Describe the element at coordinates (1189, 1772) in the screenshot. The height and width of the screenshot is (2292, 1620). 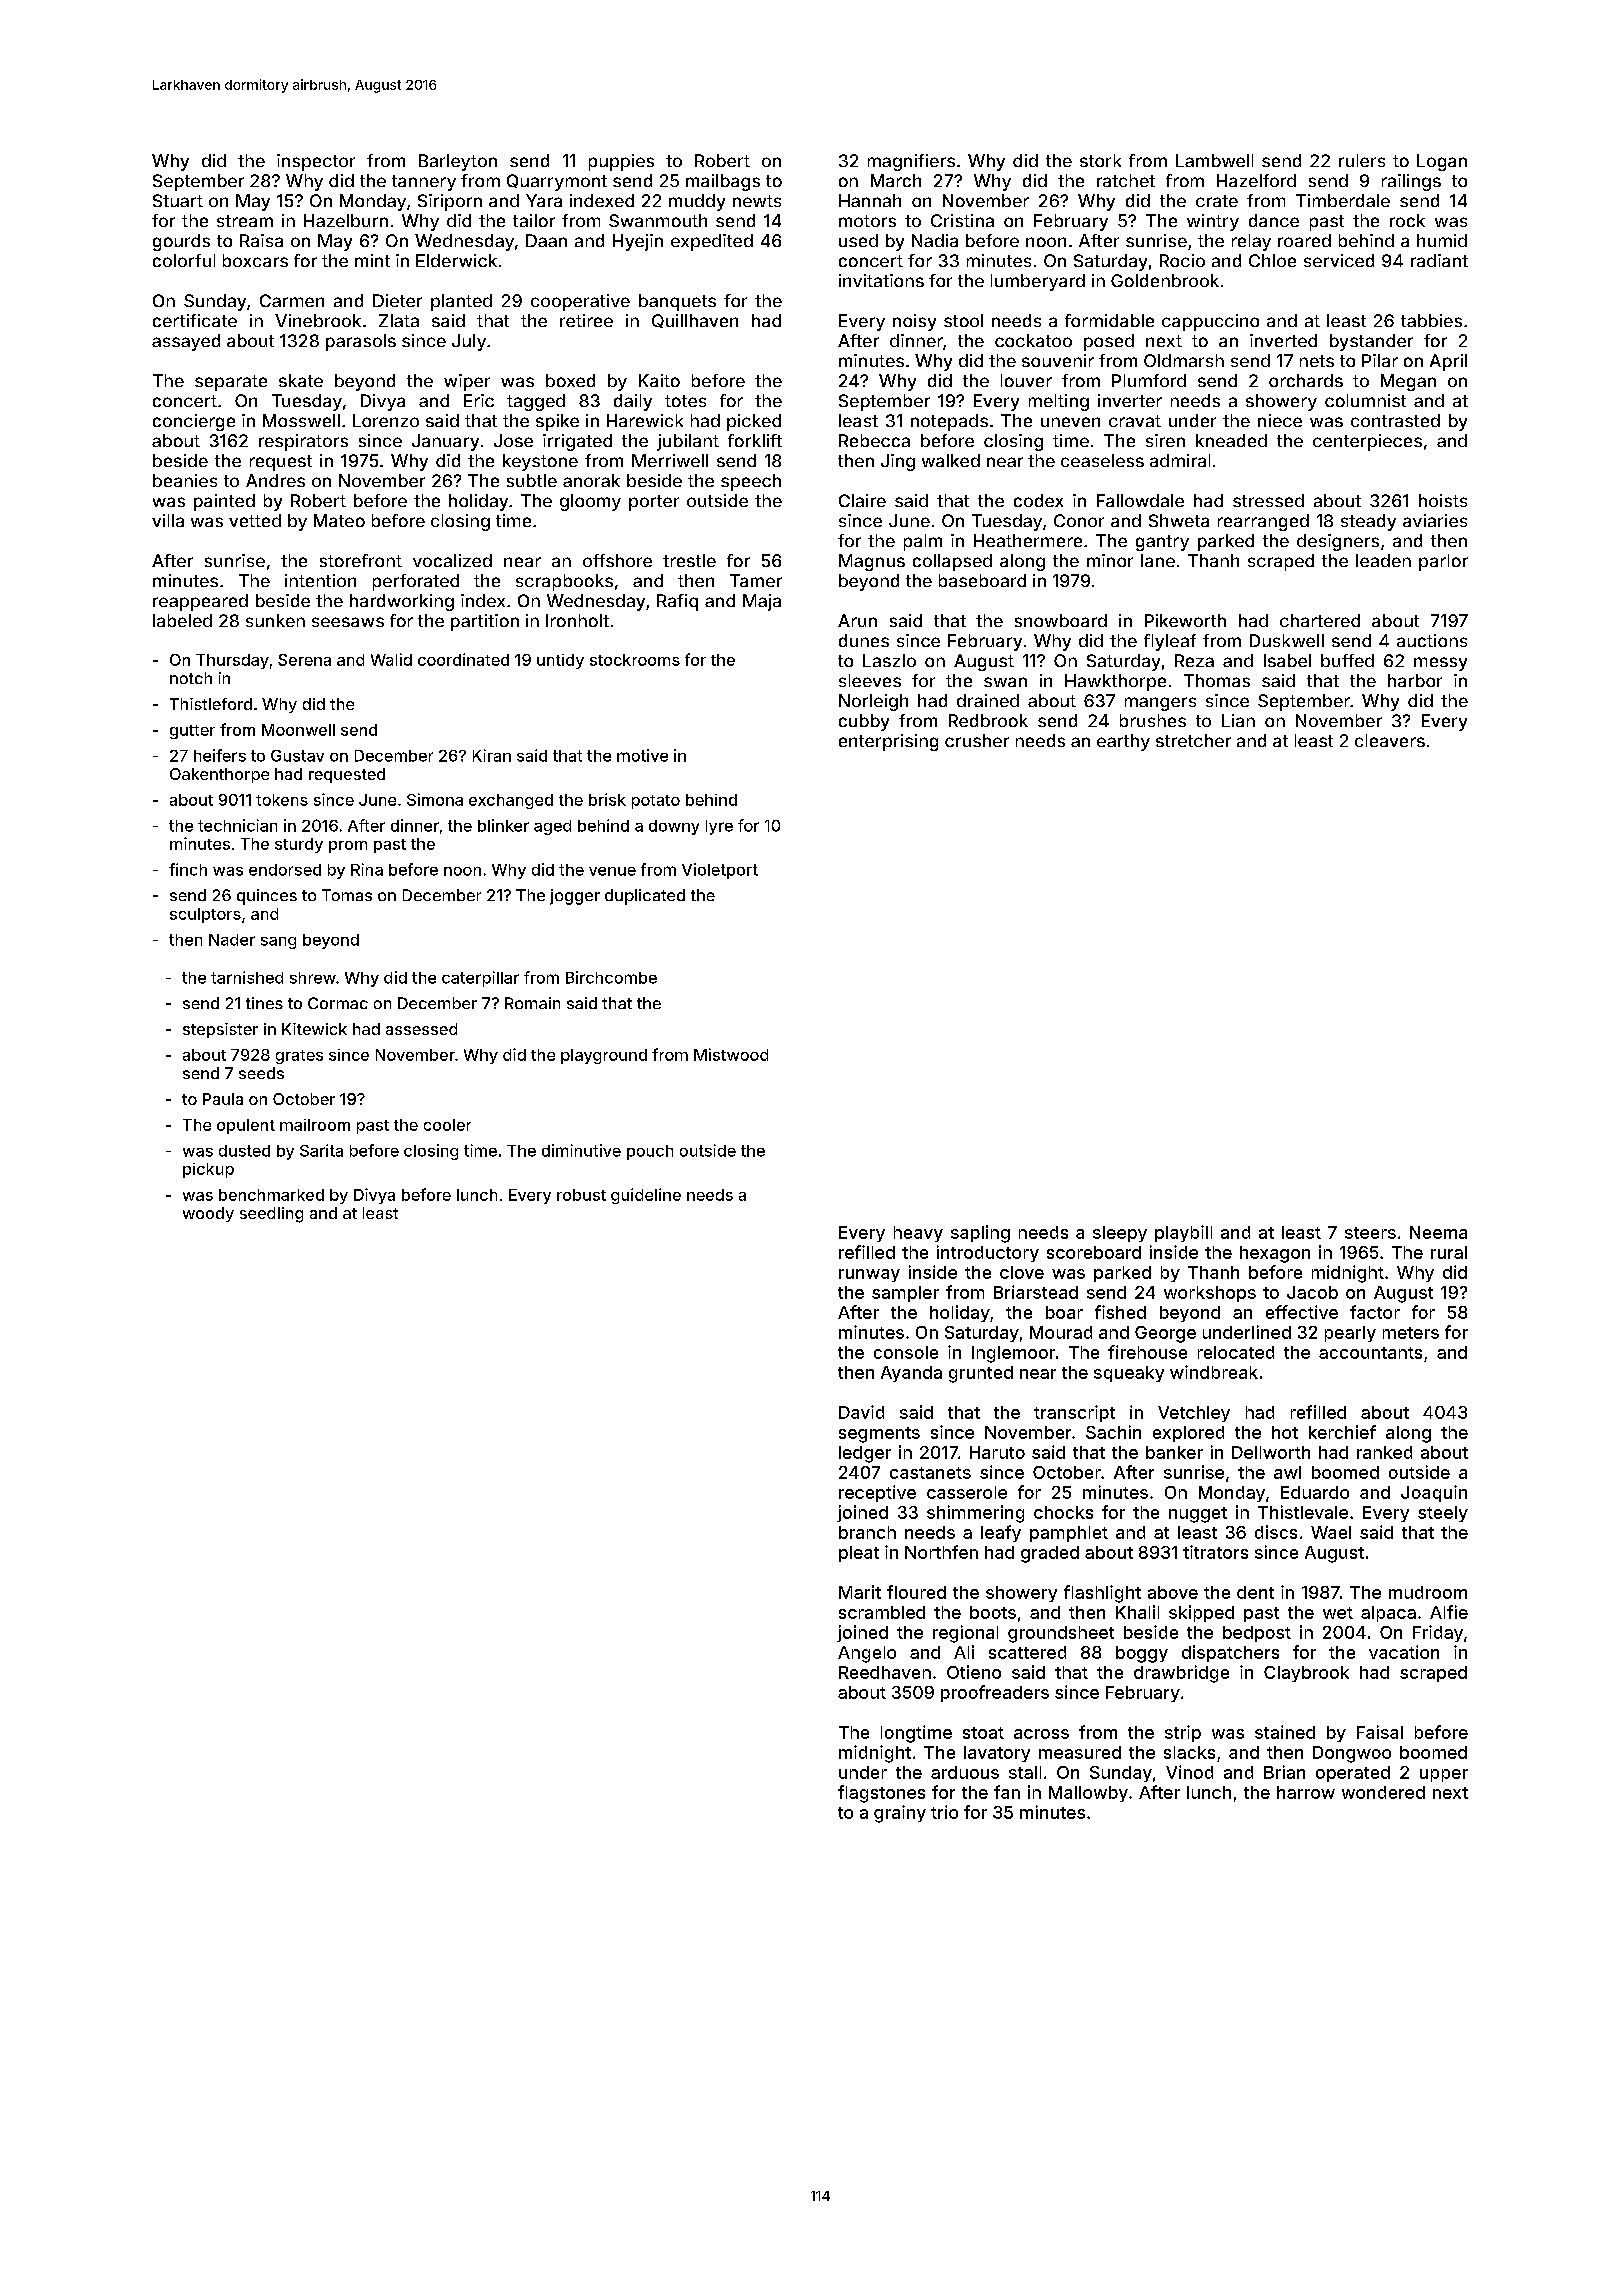
I see `Vinod` at that location.
